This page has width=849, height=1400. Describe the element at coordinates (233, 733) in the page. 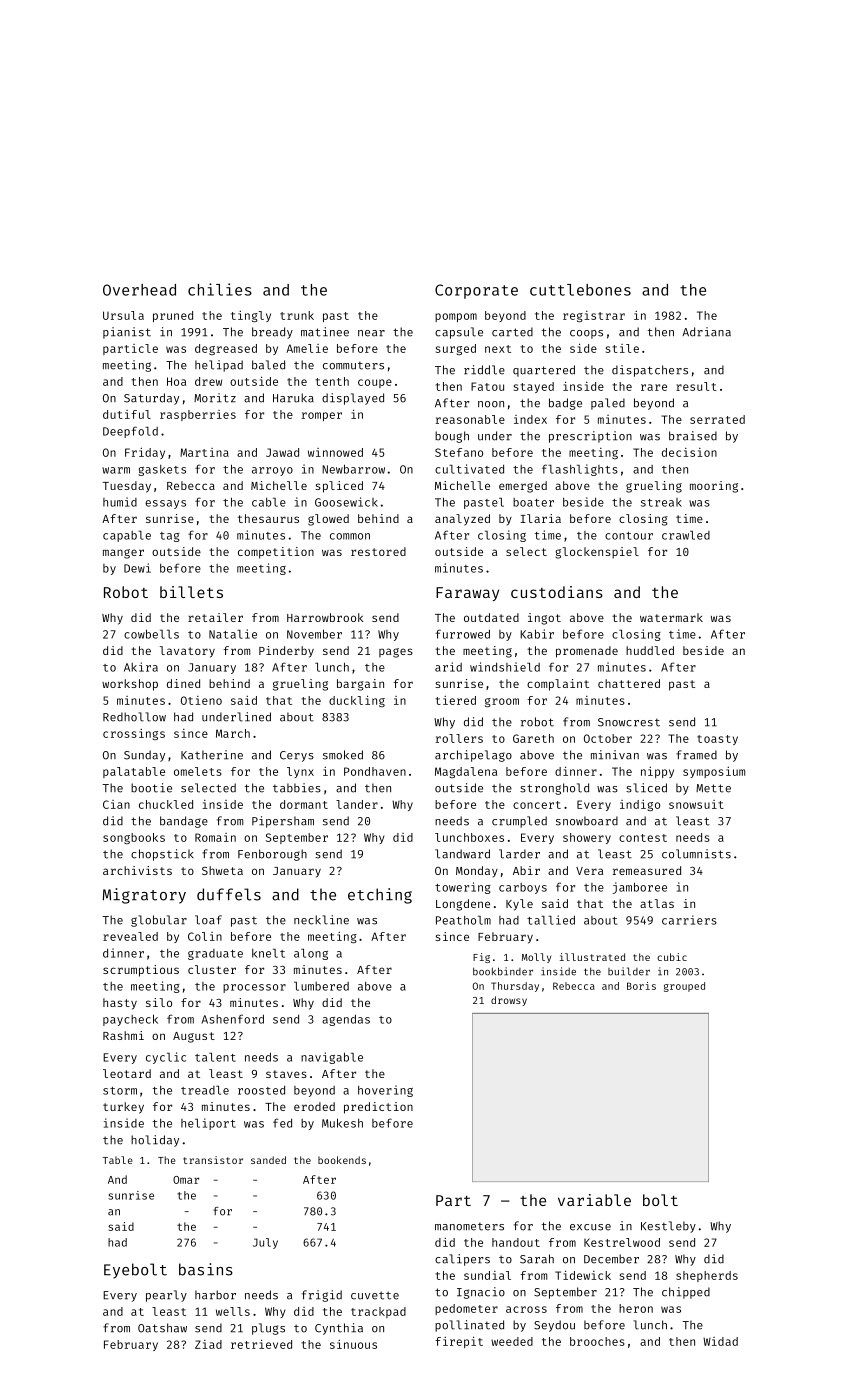

I see `March` at that location.
